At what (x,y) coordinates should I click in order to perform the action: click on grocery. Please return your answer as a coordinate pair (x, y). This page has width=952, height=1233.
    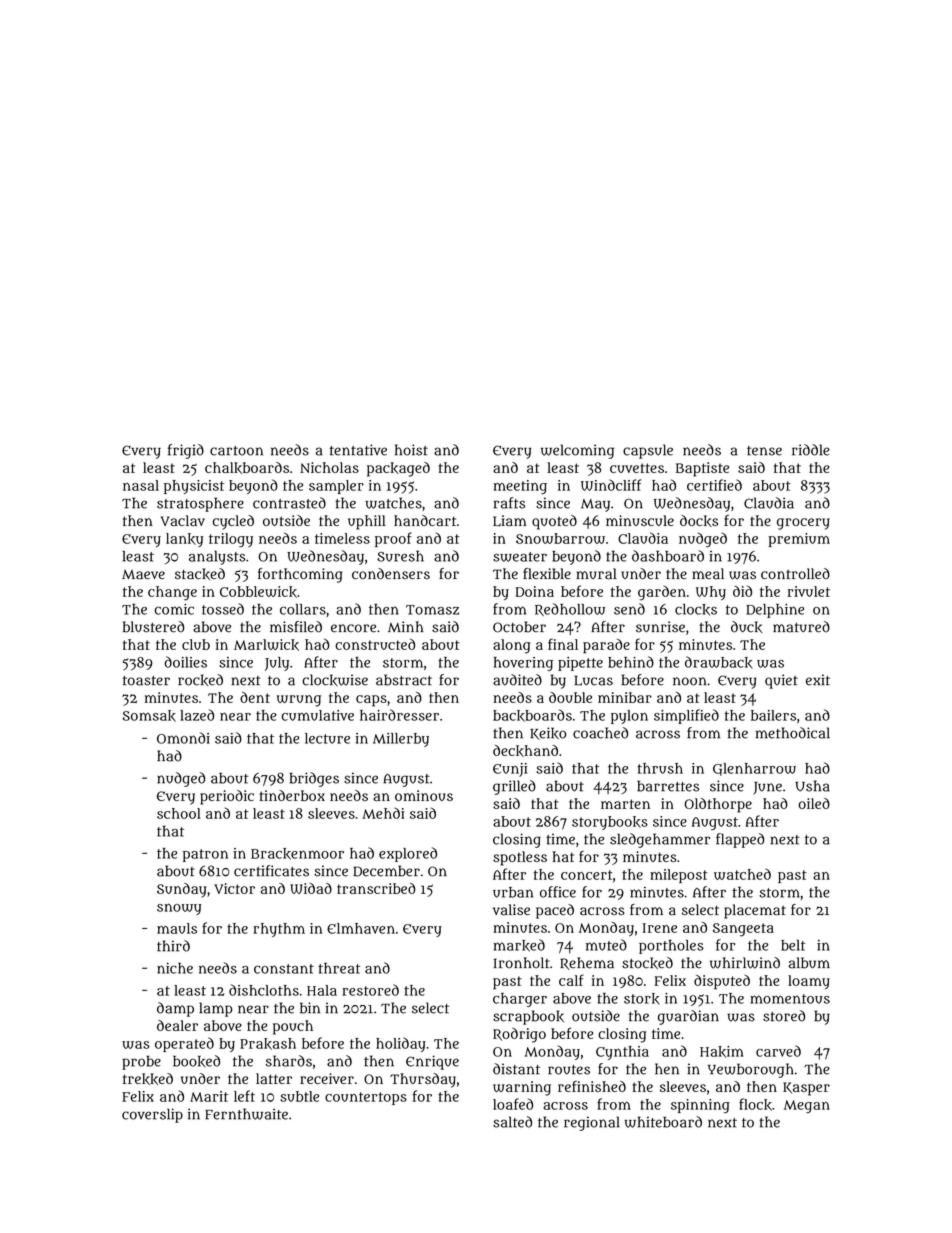
    Looking at the image, I should click on (803, 524).
